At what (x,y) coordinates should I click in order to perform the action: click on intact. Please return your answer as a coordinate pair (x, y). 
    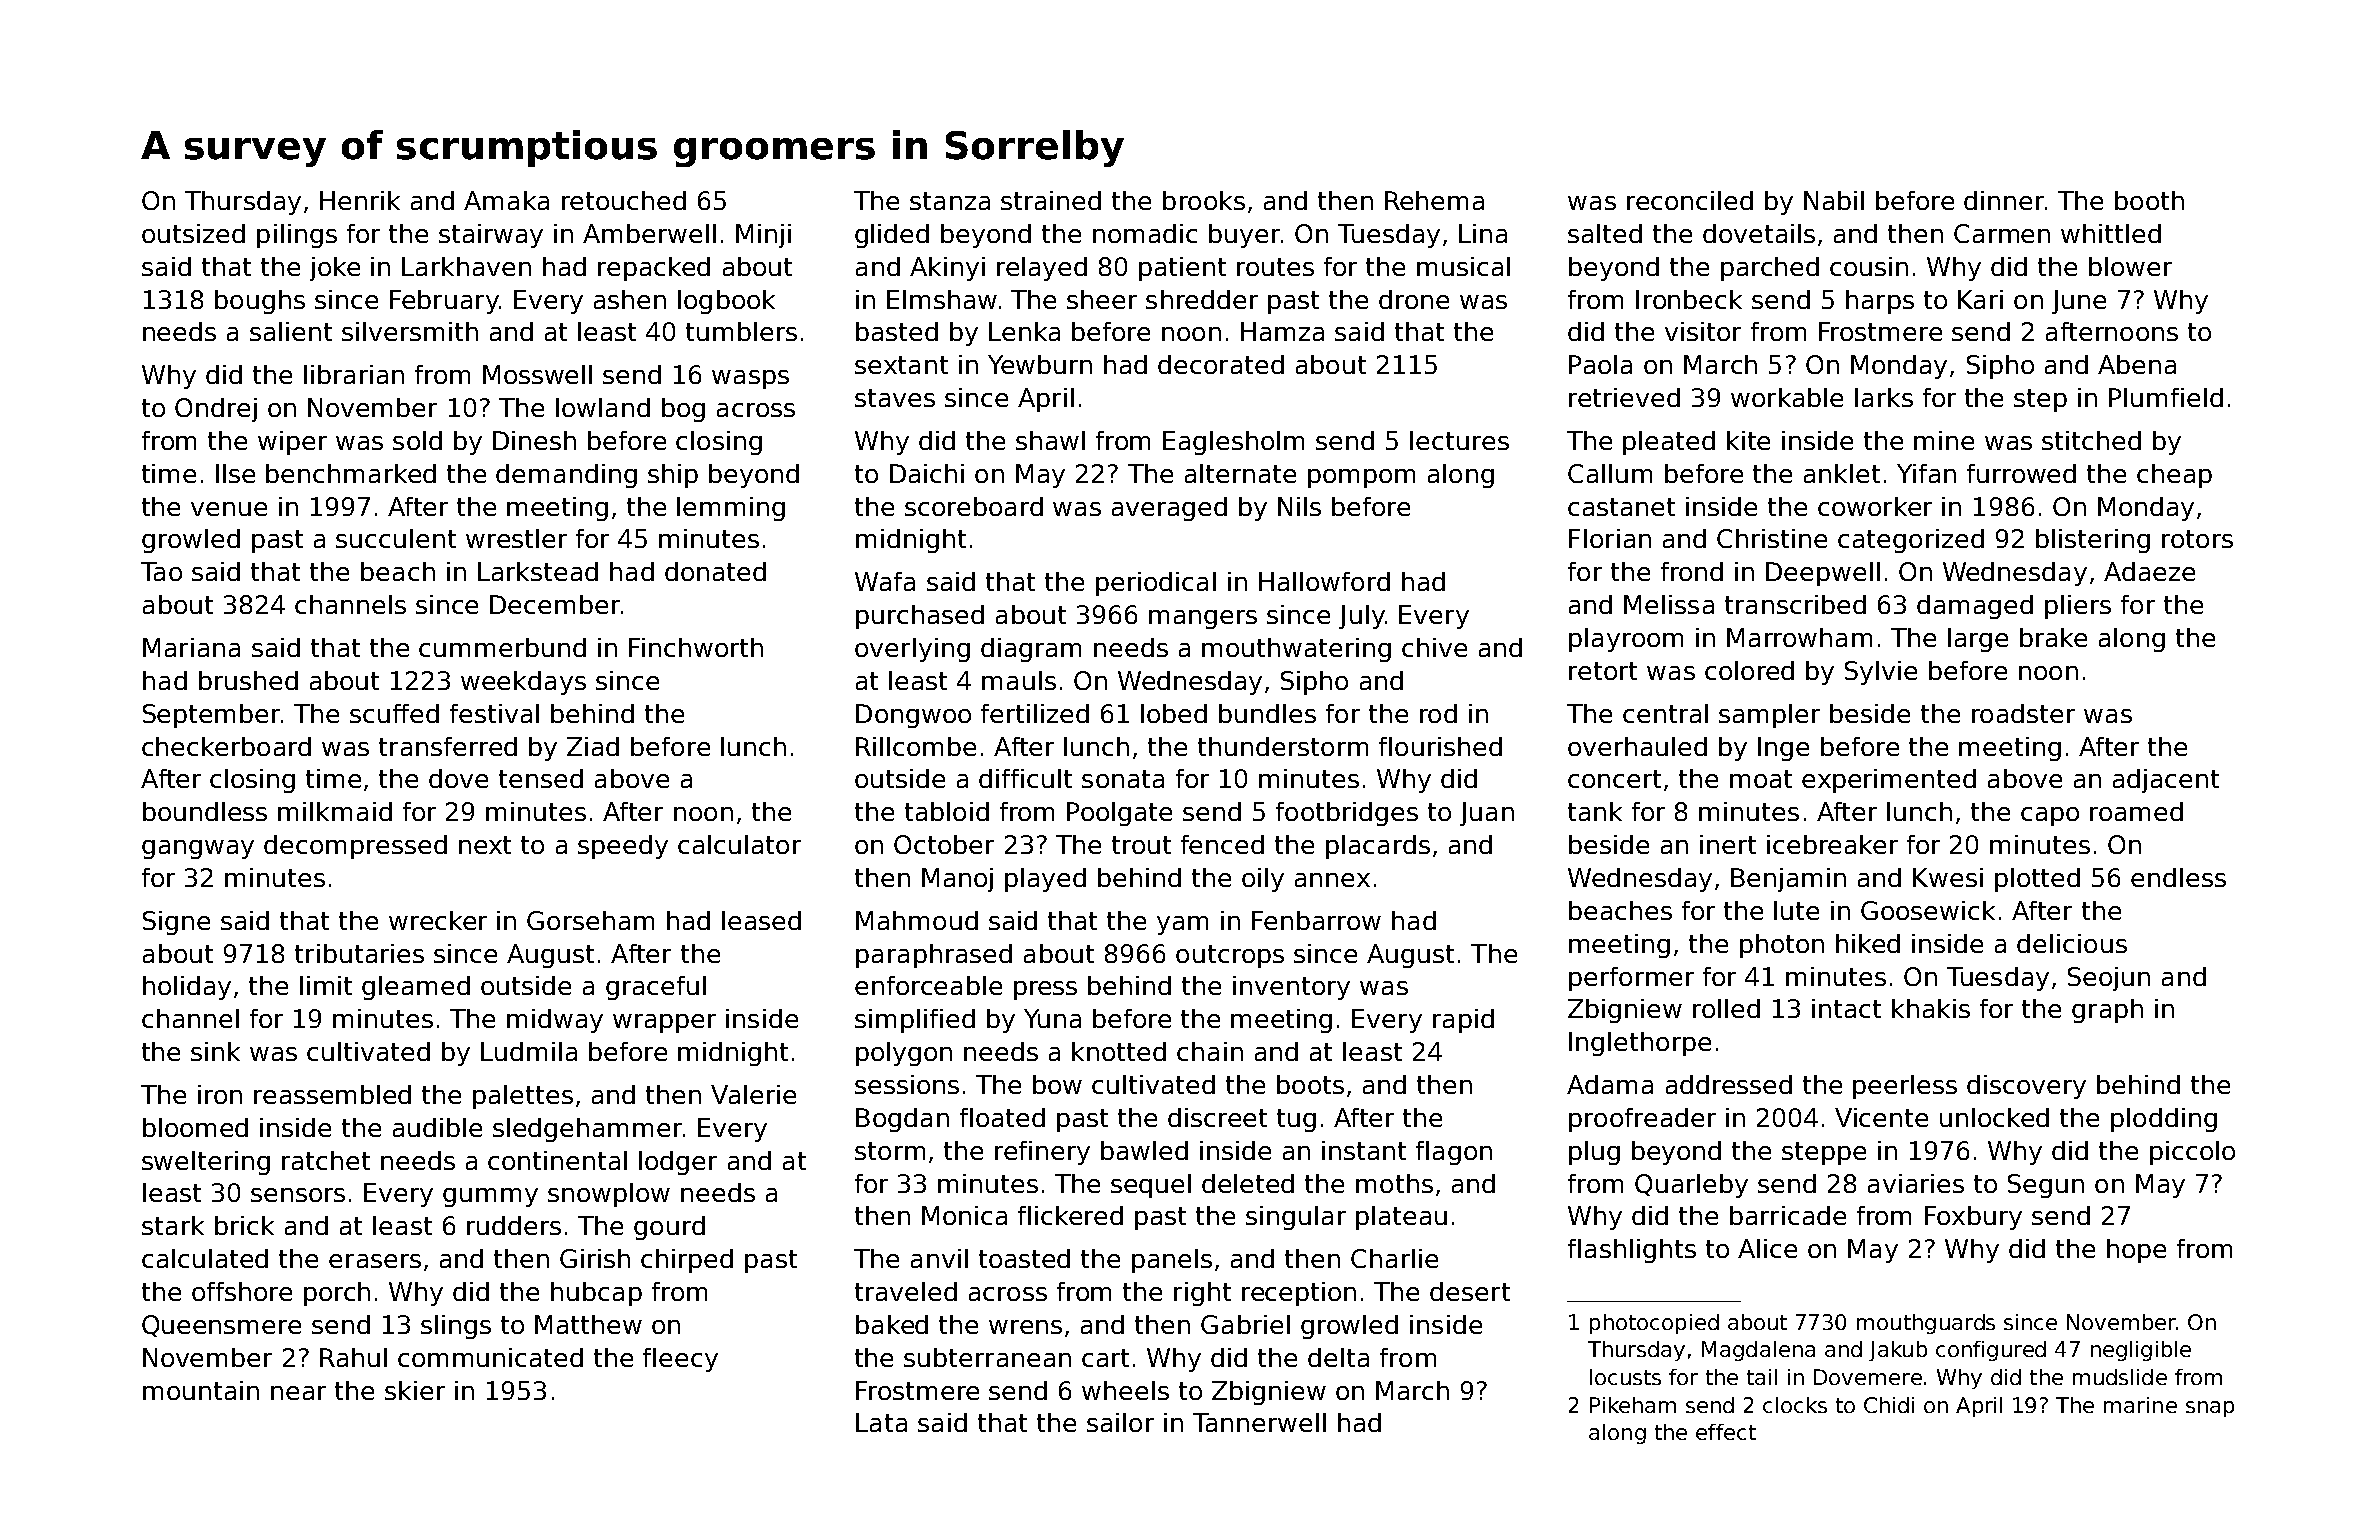
    Looking at the image, I should click on (1846, 1008).
